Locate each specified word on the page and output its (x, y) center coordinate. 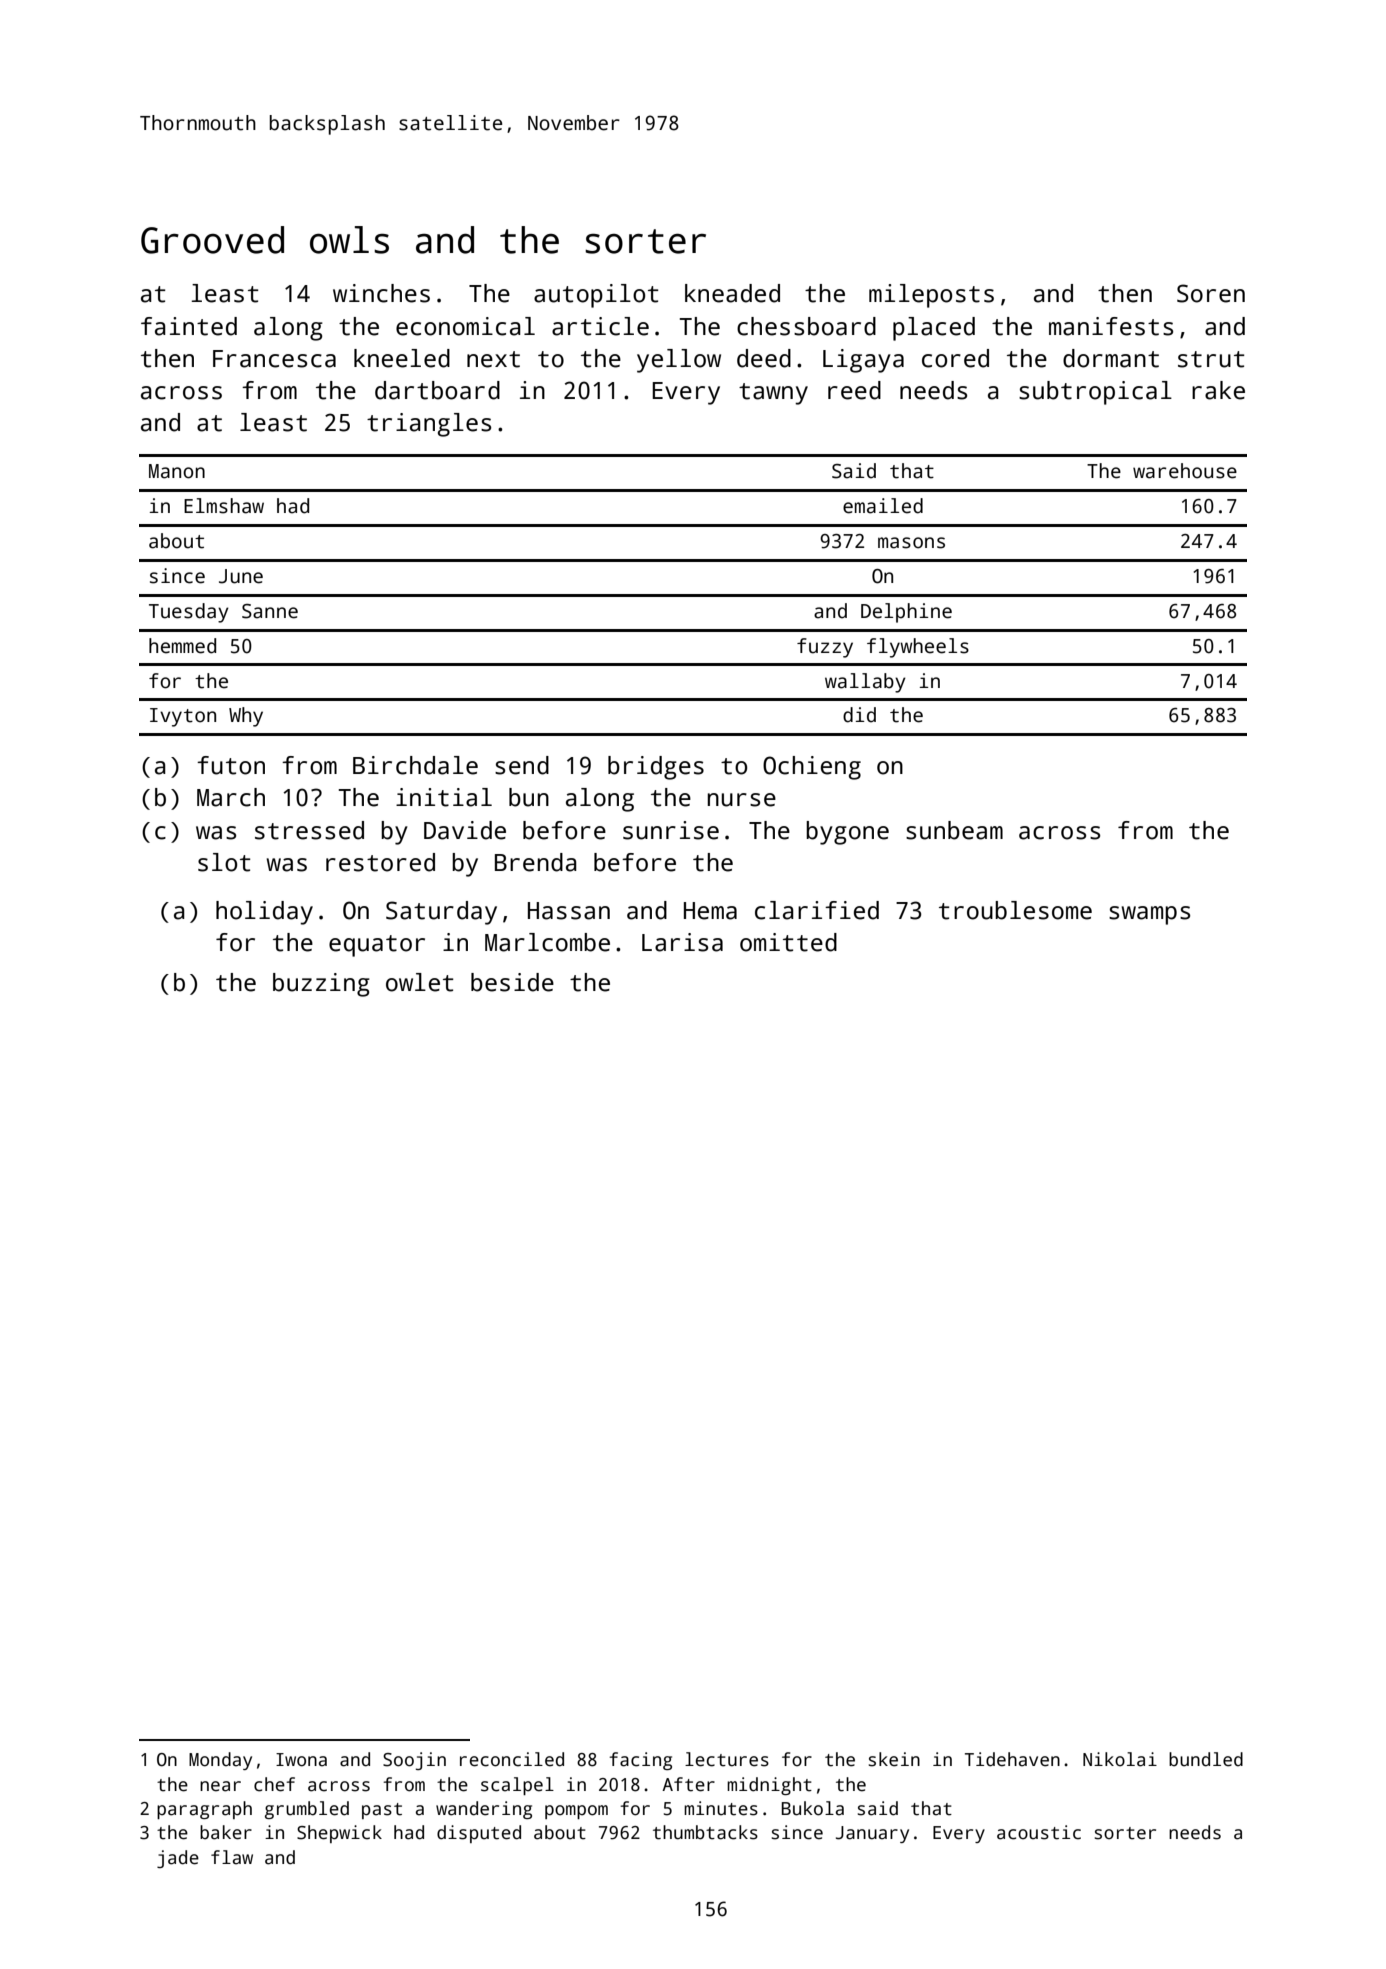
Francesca (274, 359)
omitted (788, 942)
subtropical (1095, 393)
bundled (1206, 1759)
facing (640, 1761)
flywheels (918, 648)
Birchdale (415, 765)
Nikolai (1120, 1759)
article (600, 326)
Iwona (301, 1760)
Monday (220, 1761)
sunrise (671, 830)
